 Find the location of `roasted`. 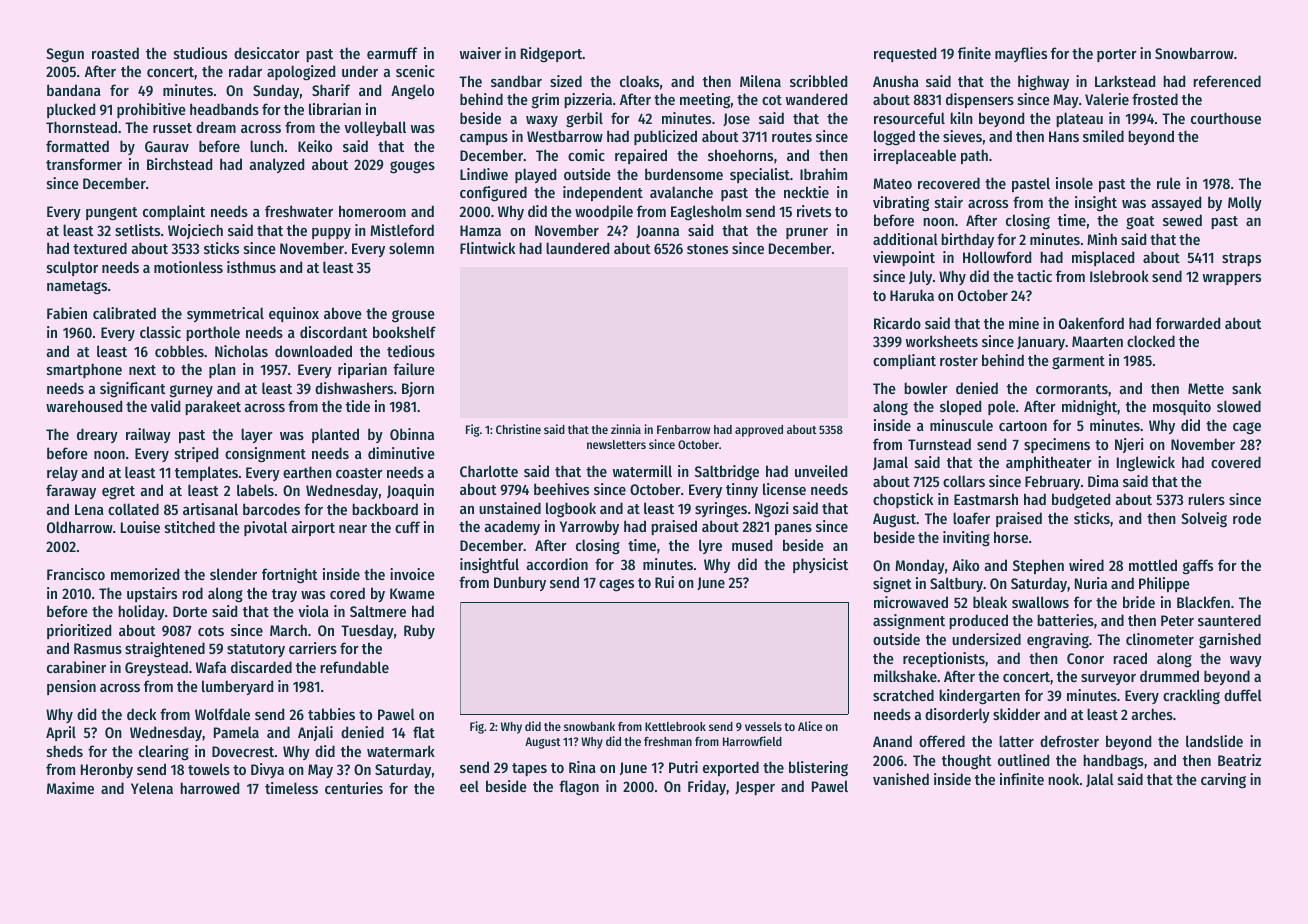

roasted is located at coordinates (115, 53).
